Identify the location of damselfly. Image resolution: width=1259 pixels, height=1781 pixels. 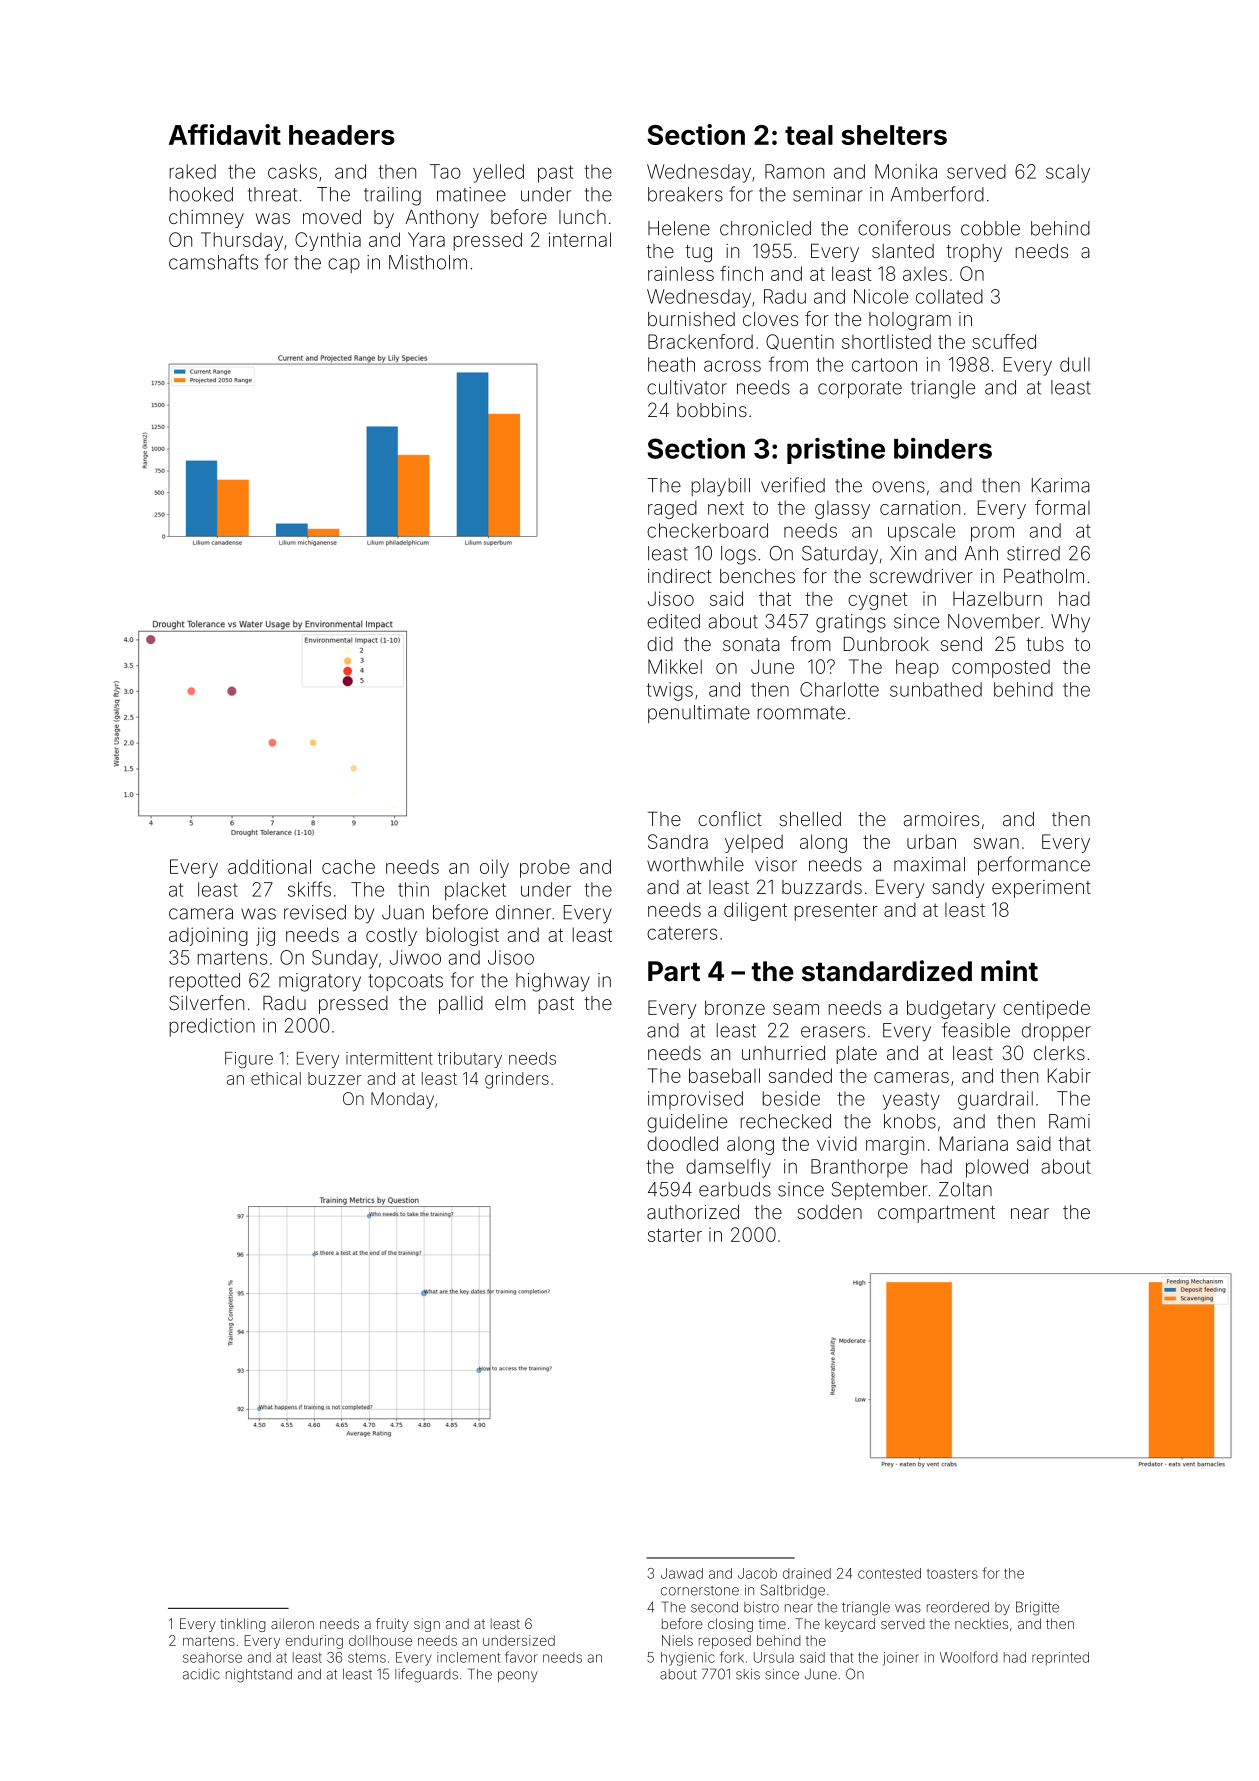
(728, 1168).
